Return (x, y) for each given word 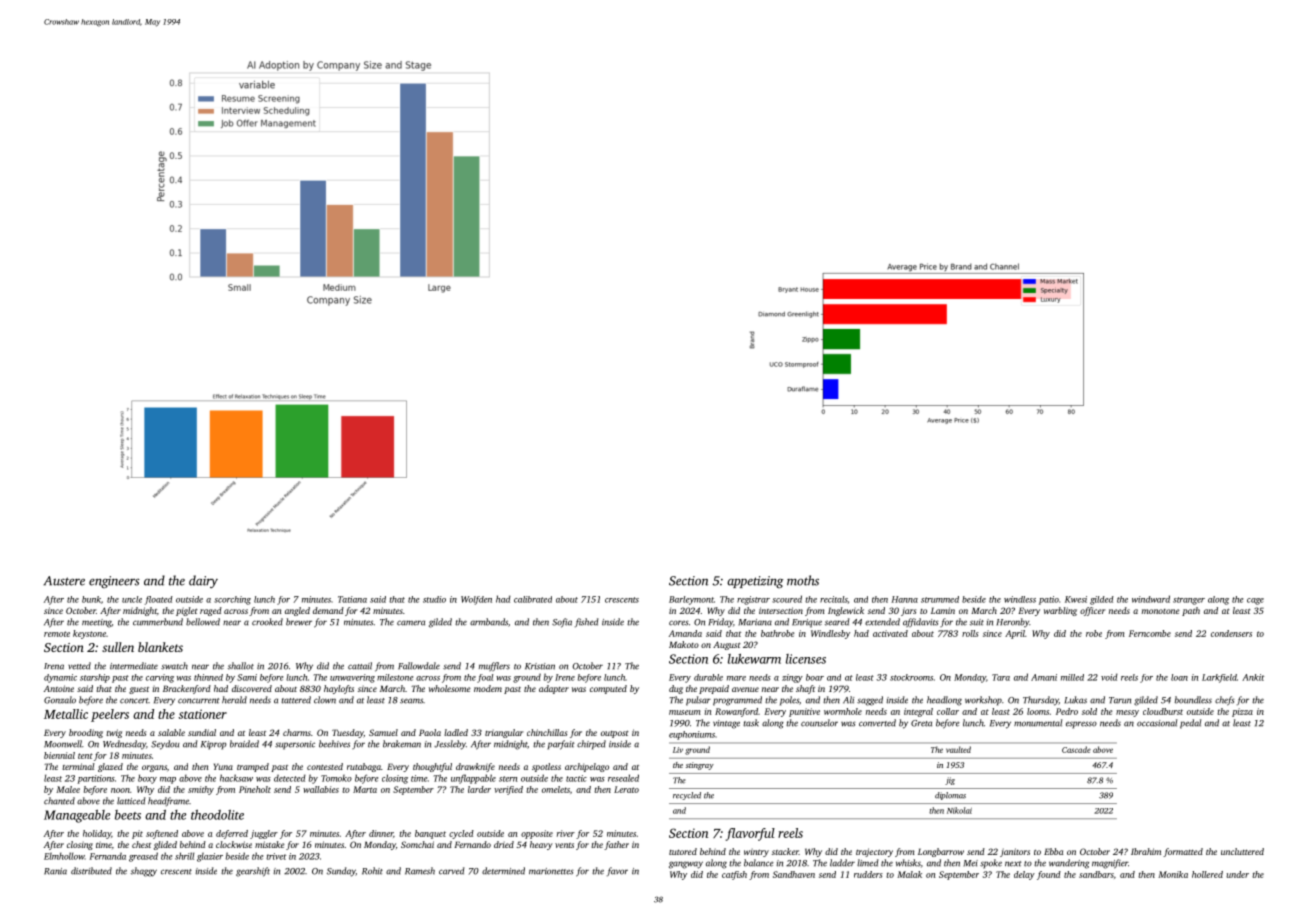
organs (154, 768)
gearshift (253, 872)
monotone (1161, 611)
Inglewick (846, 611)
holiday (97, 834)
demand (328, 610)
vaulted (958, 749)
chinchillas (547, 732)
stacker (785, 851)
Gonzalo (60, 700)
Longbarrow (941, 852)
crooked (267, 622)
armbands (489, 622)
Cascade (1076, 749)
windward (1151, 599)
